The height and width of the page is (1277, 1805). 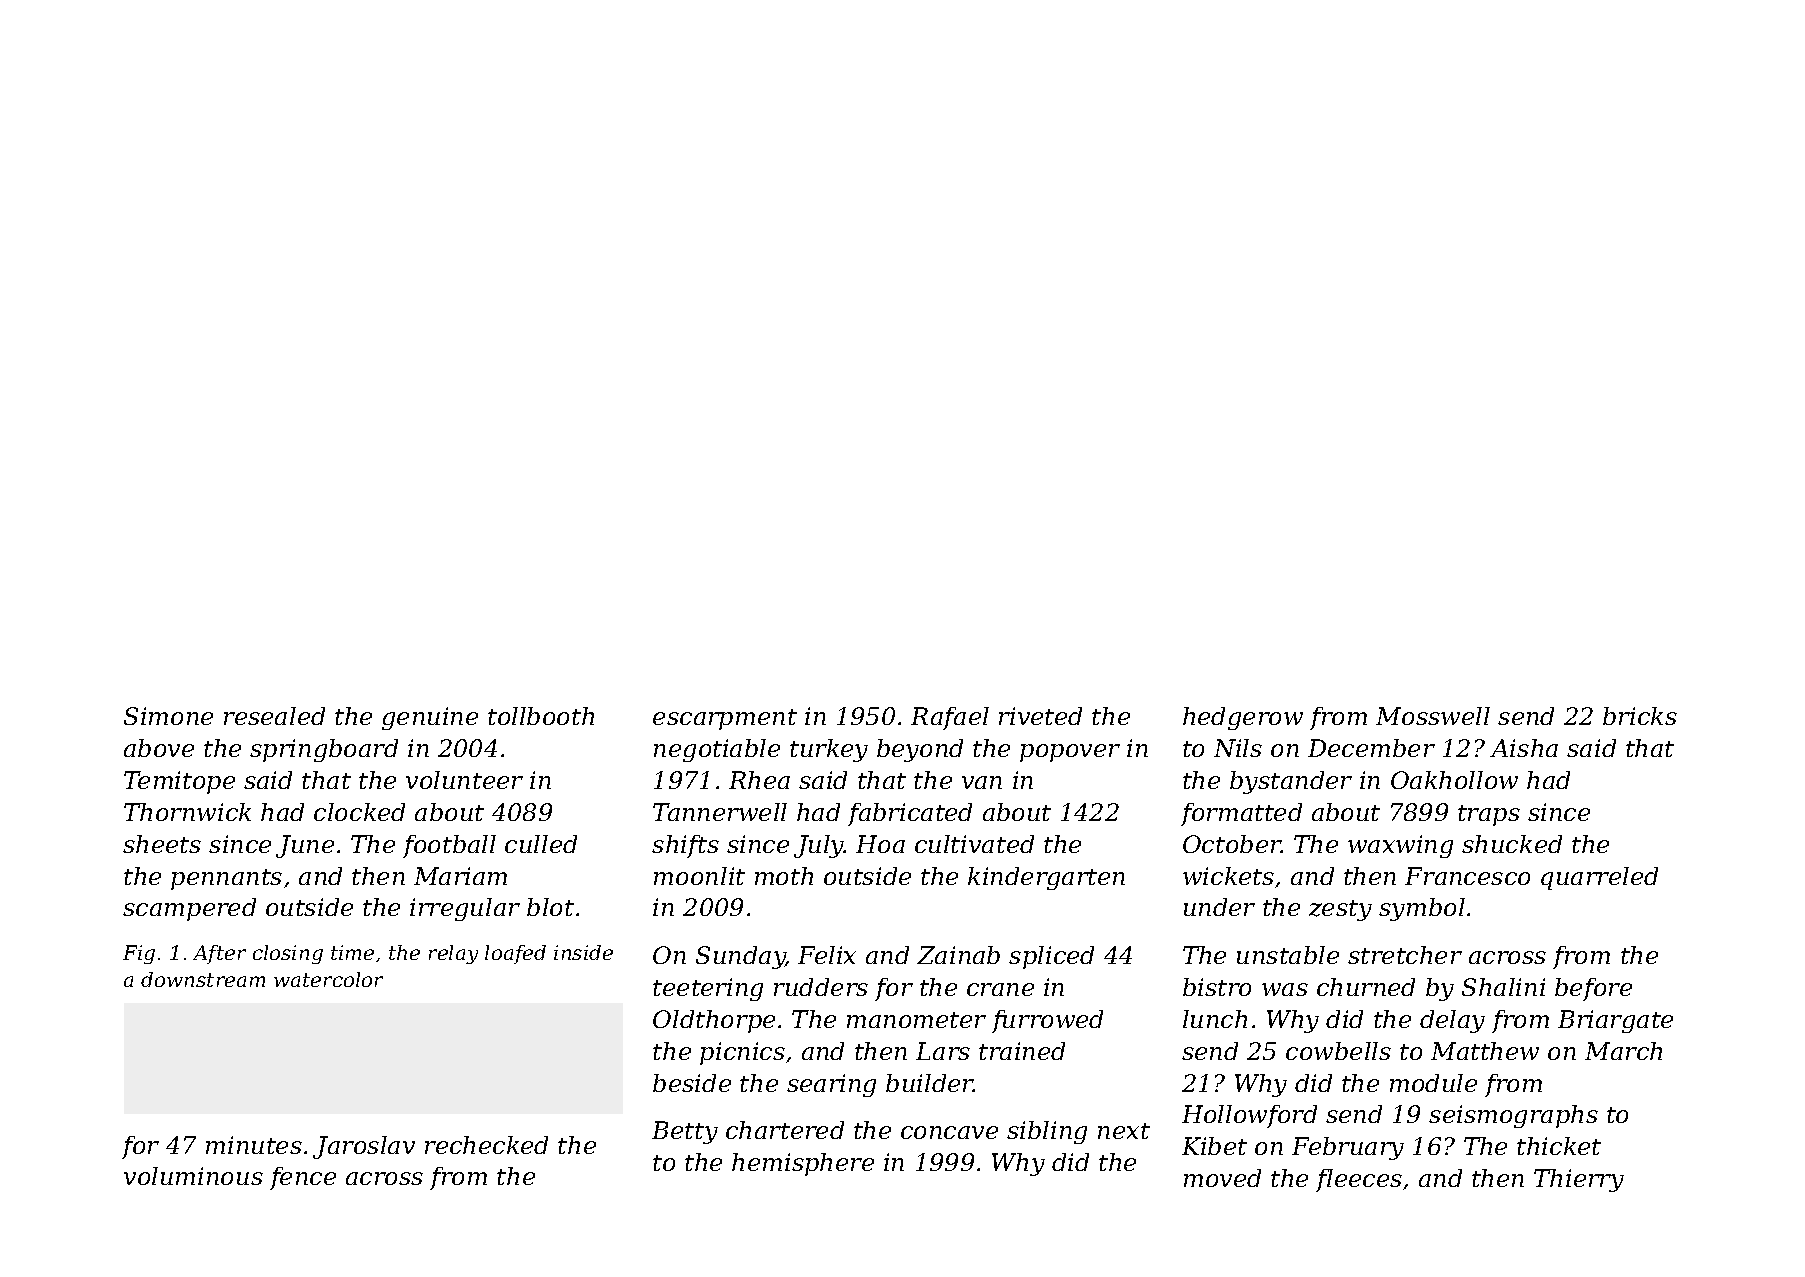 What do you see at coordinates (274, 716) in the page?
I see `resealed` at bounding box center [274, 716].
